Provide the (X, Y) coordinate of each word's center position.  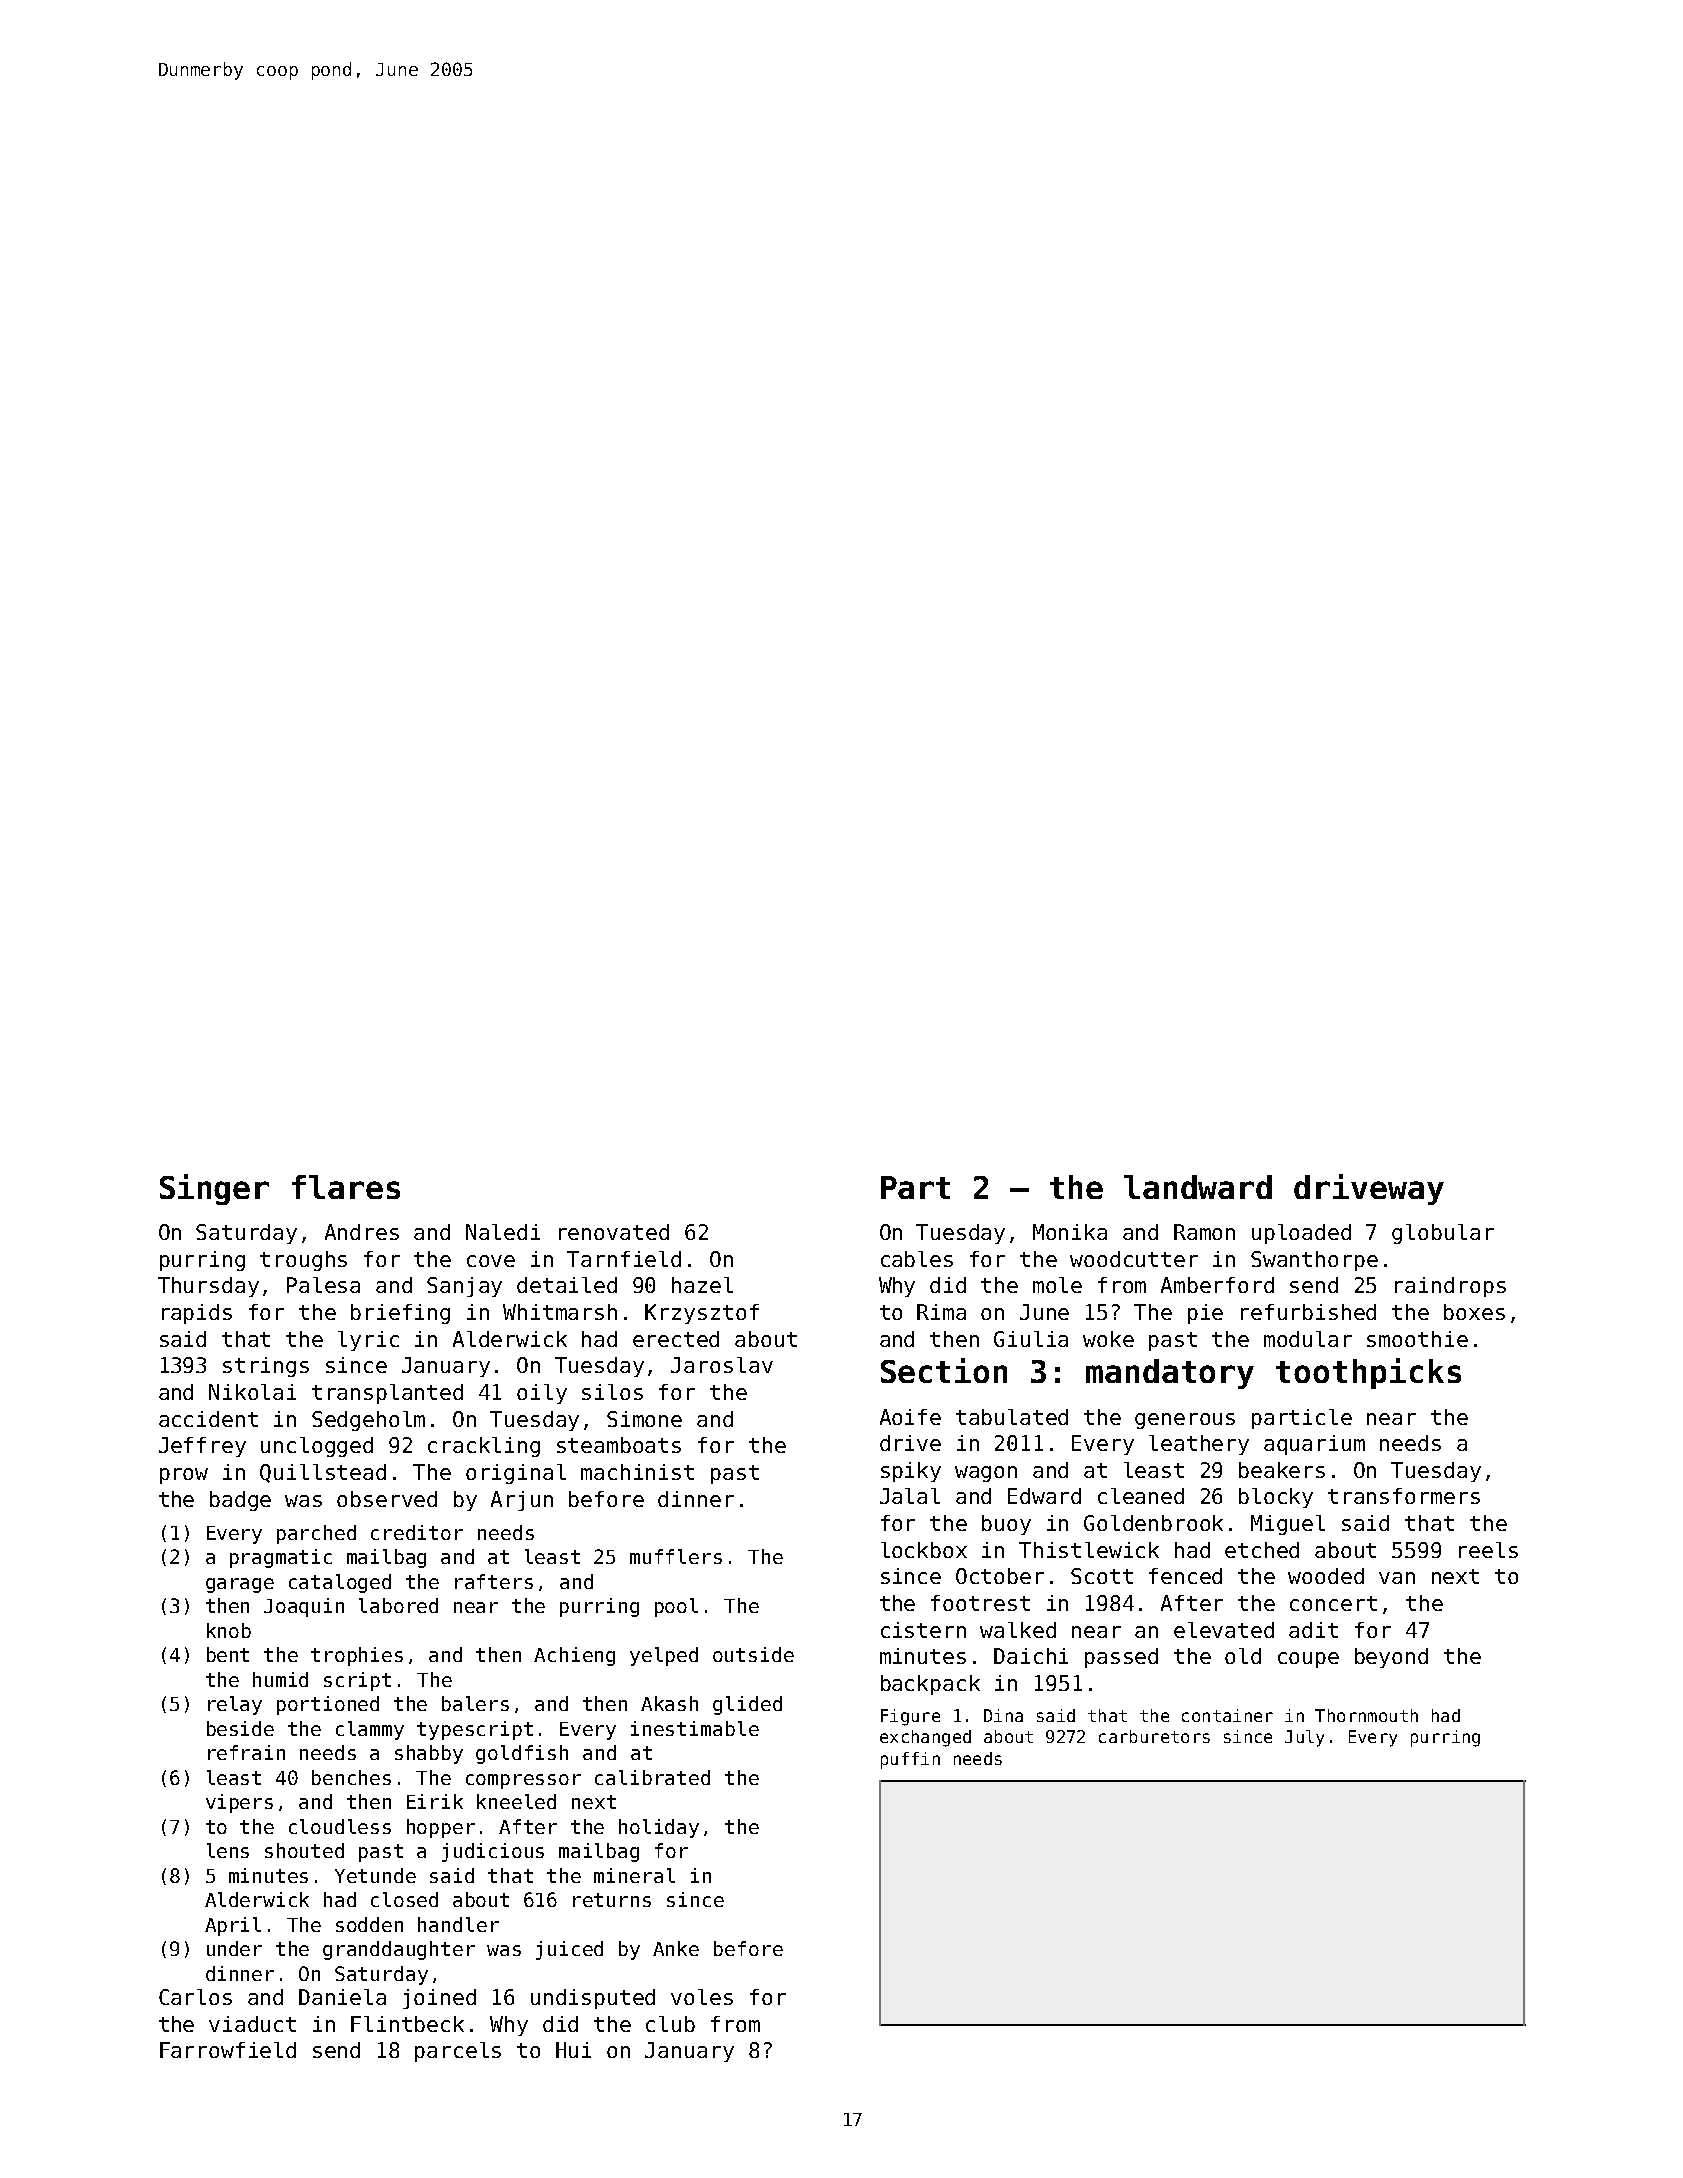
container (1227, 1715)
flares (346, 1187)
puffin (910, 1760)
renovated (614, 1232)
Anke (676, 1948)
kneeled (516, 1801)
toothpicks (1368, 1373)
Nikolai (252, 1392)
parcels (458, 2052)
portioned (328, 1705)
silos (612, 1392)
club (670, 2024)
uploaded (1301, 1234)
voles (702, 1997)
